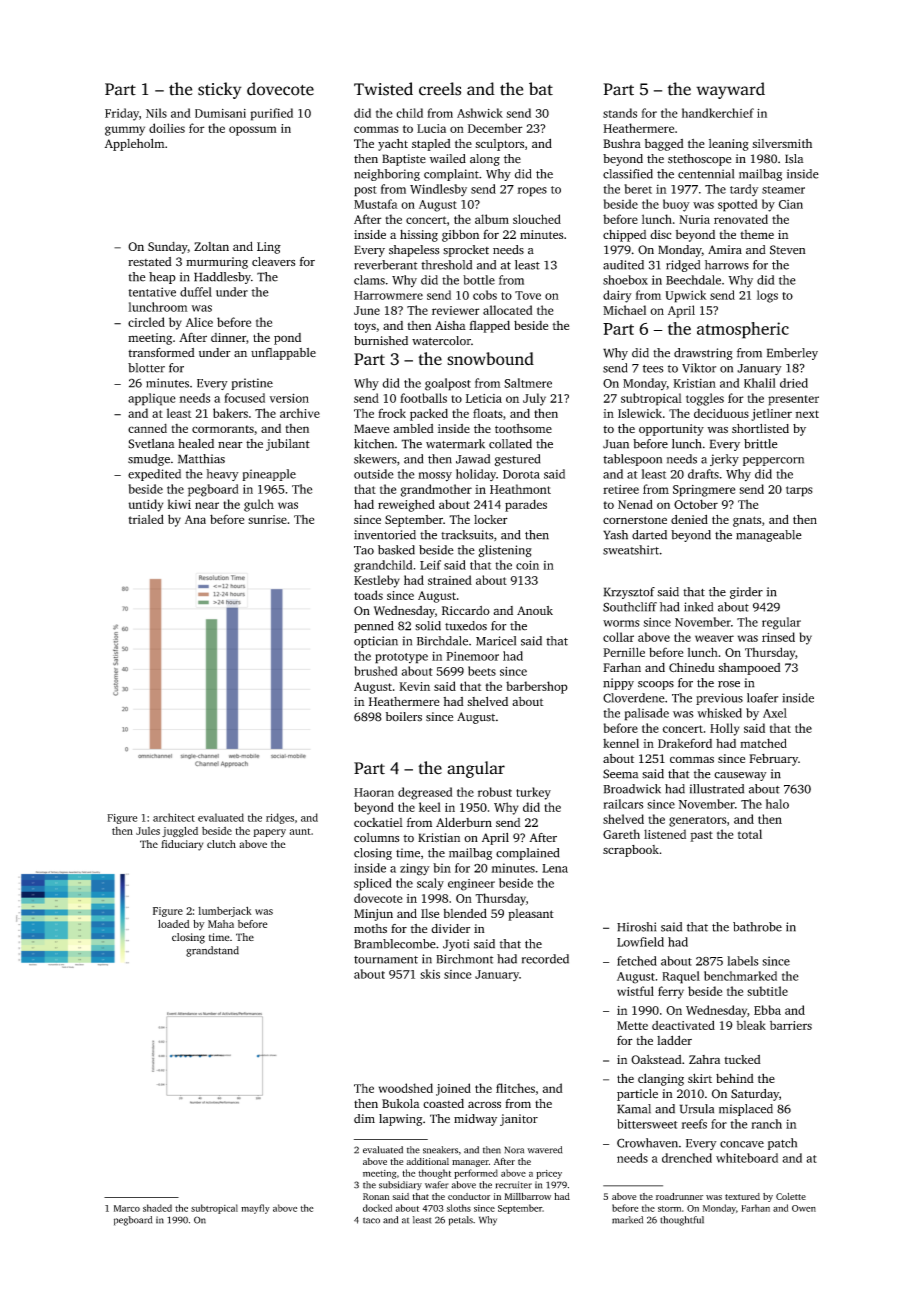 The height and width of the document is (1308, 924). Describe the element at coordinates (255, 1209) in the document. I see `mayfly` at that location.
